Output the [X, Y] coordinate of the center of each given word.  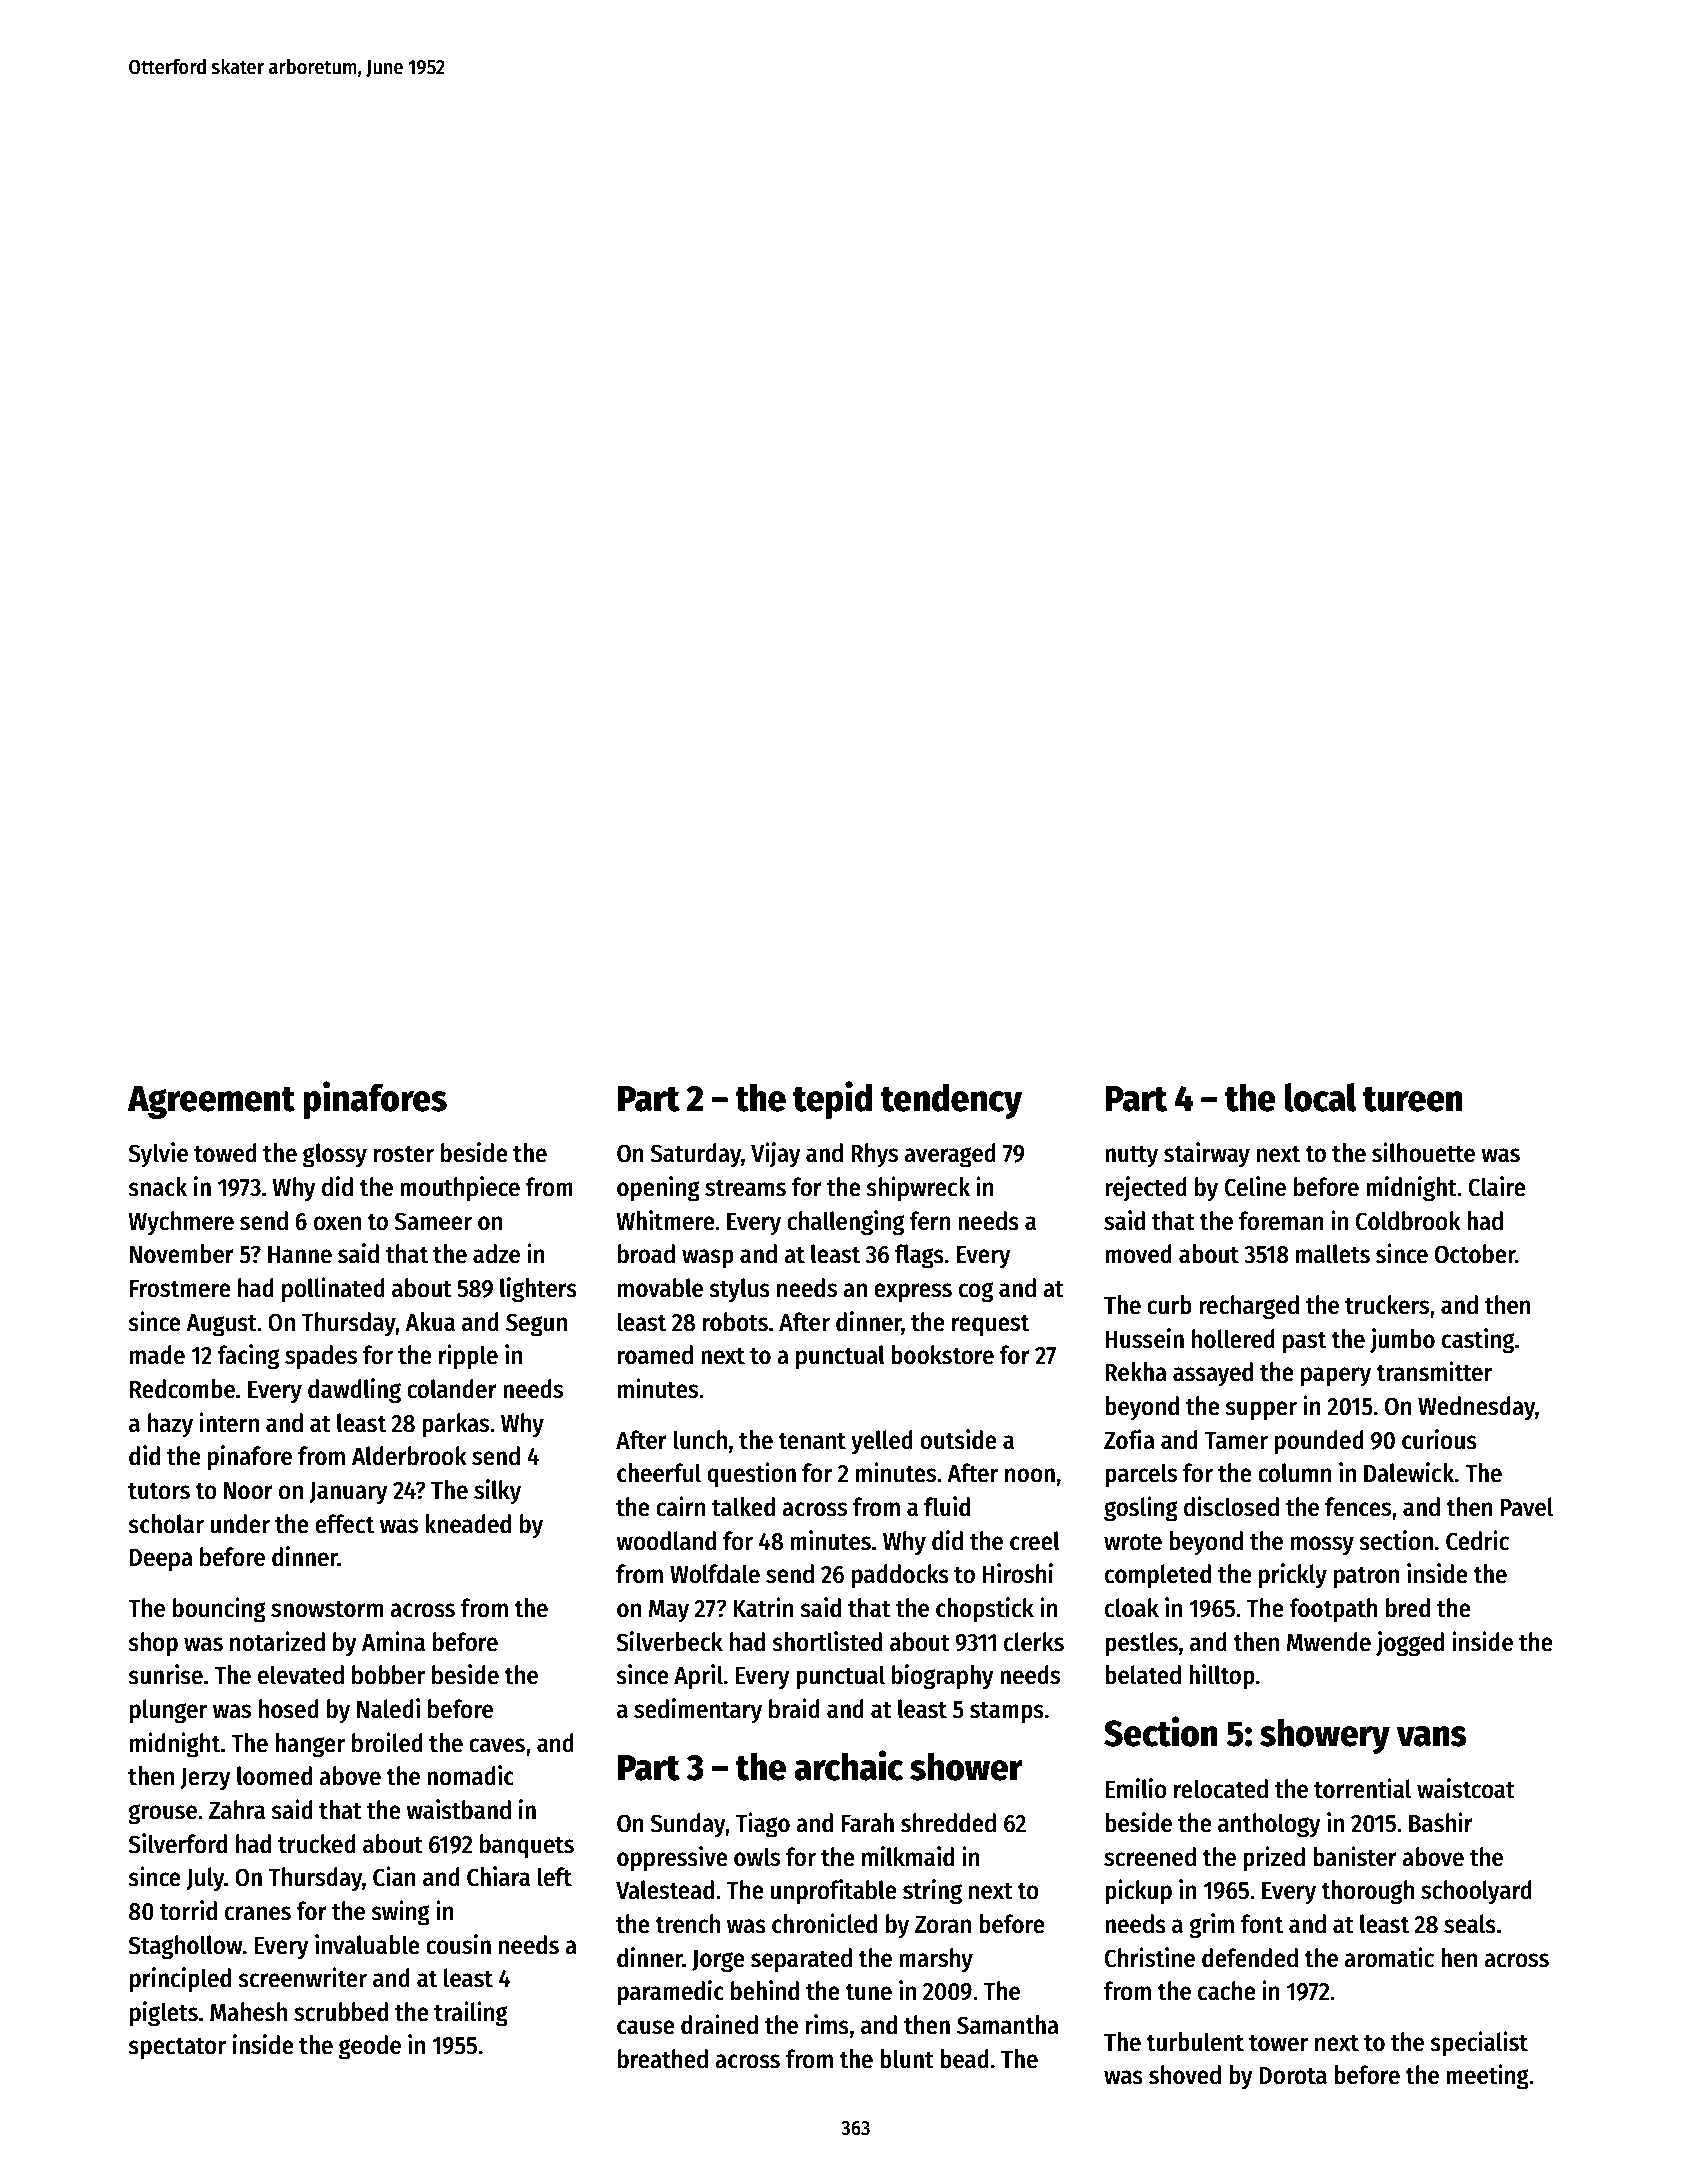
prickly [1293, 1576]
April [698, 1677]
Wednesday [1476, 1408]
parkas [455, 1425]
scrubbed [341, 2012]
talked [743, 1507]
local [1320, 1097]
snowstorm [327, 1609]
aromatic [1389, 1957]
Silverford [178, 1843]
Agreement [211, 1102]
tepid [832, 1100]
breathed [663, 2059]
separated [801, 1960]
